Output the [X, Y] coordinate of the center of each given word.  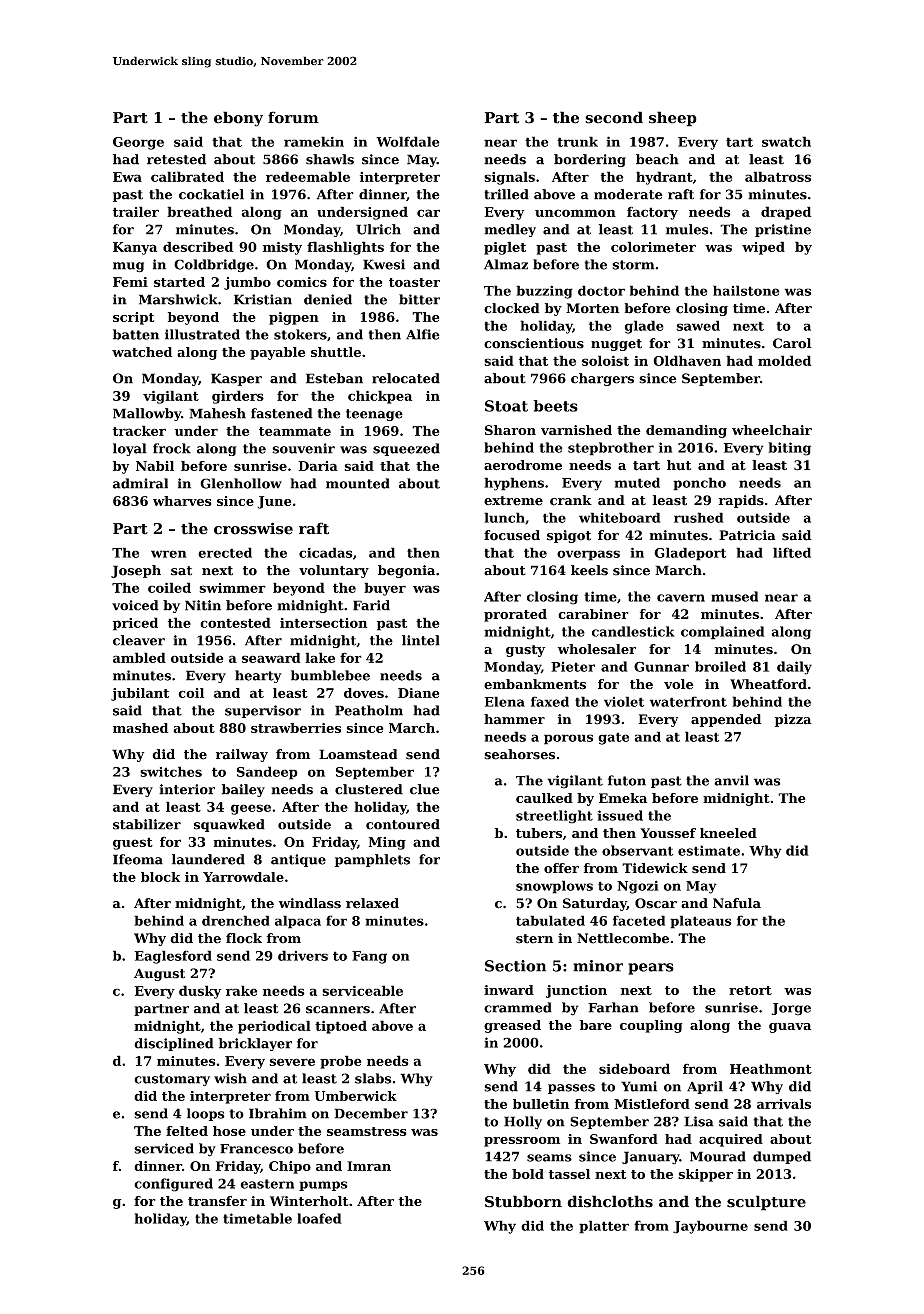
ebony [238, 119]
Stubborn [523, 1201]
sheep [673, 119]
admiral [140, 483]
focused [512, 535]
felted [187, 1131]
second [614, 117]
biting [789, 449]
